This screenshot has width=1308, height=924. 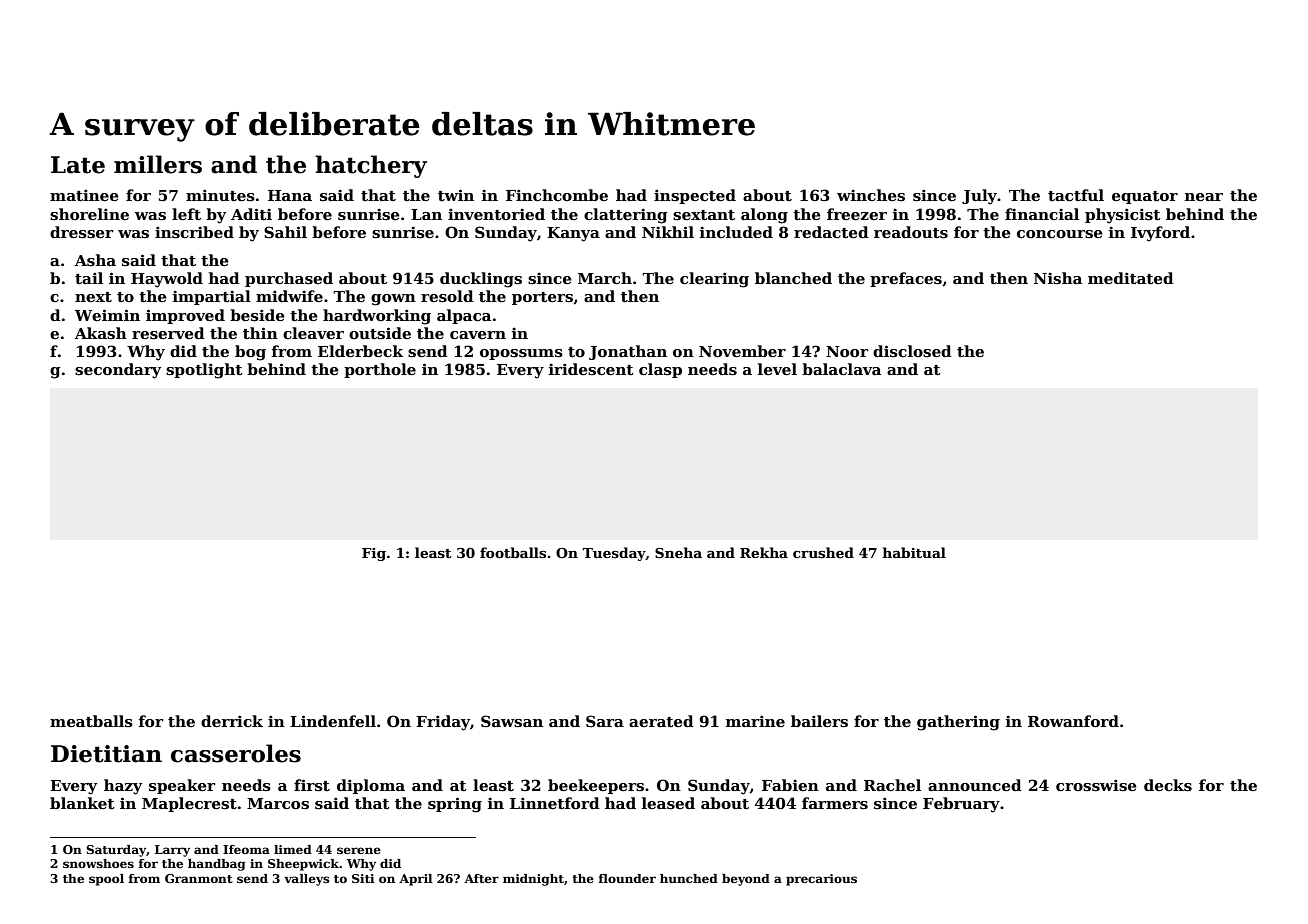 What do you see at coordinates (912, 351) in the screenshot?
I see `disclosed` at bounding box center [912, 351].
